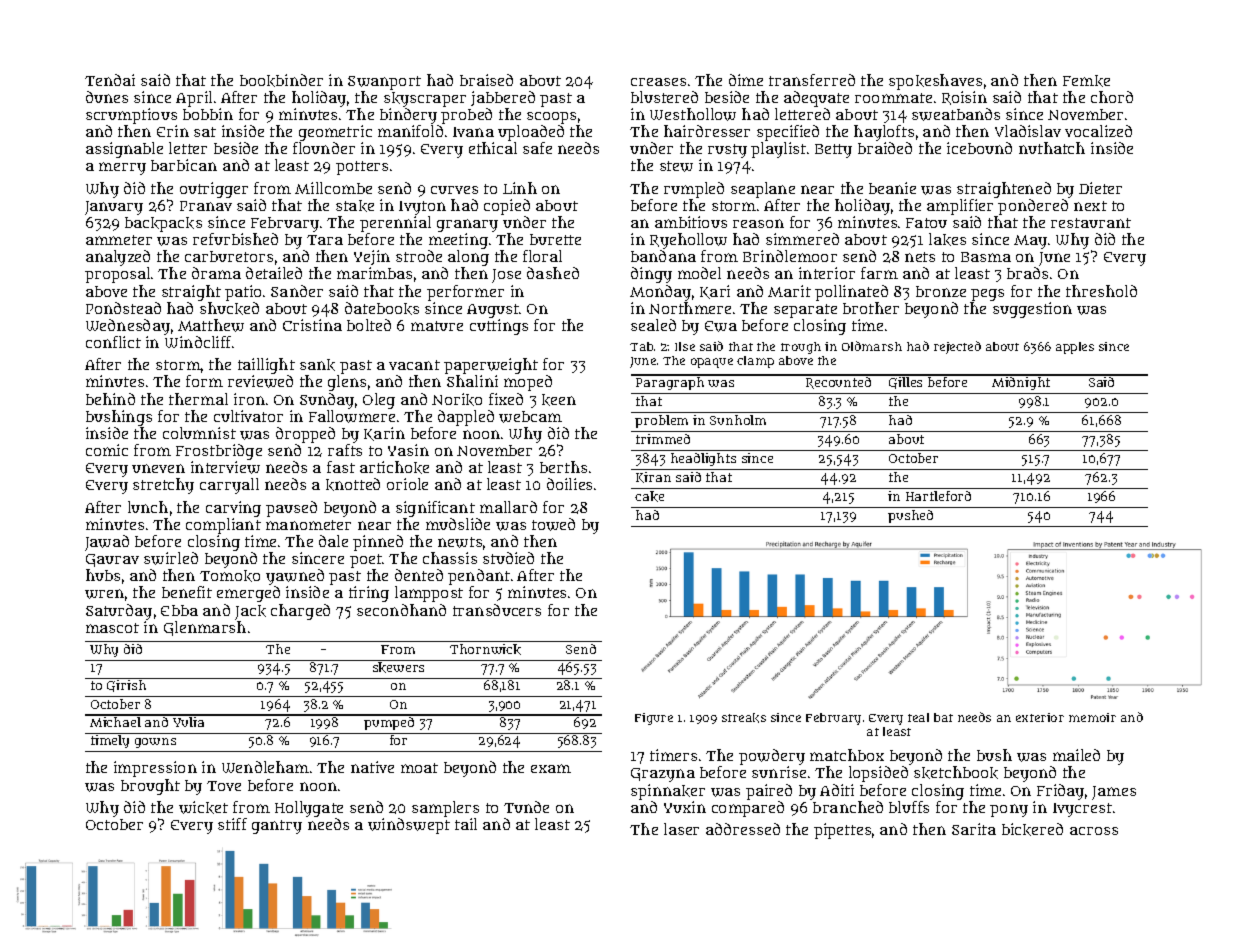  I want to click on behind, so click(110, 399).
